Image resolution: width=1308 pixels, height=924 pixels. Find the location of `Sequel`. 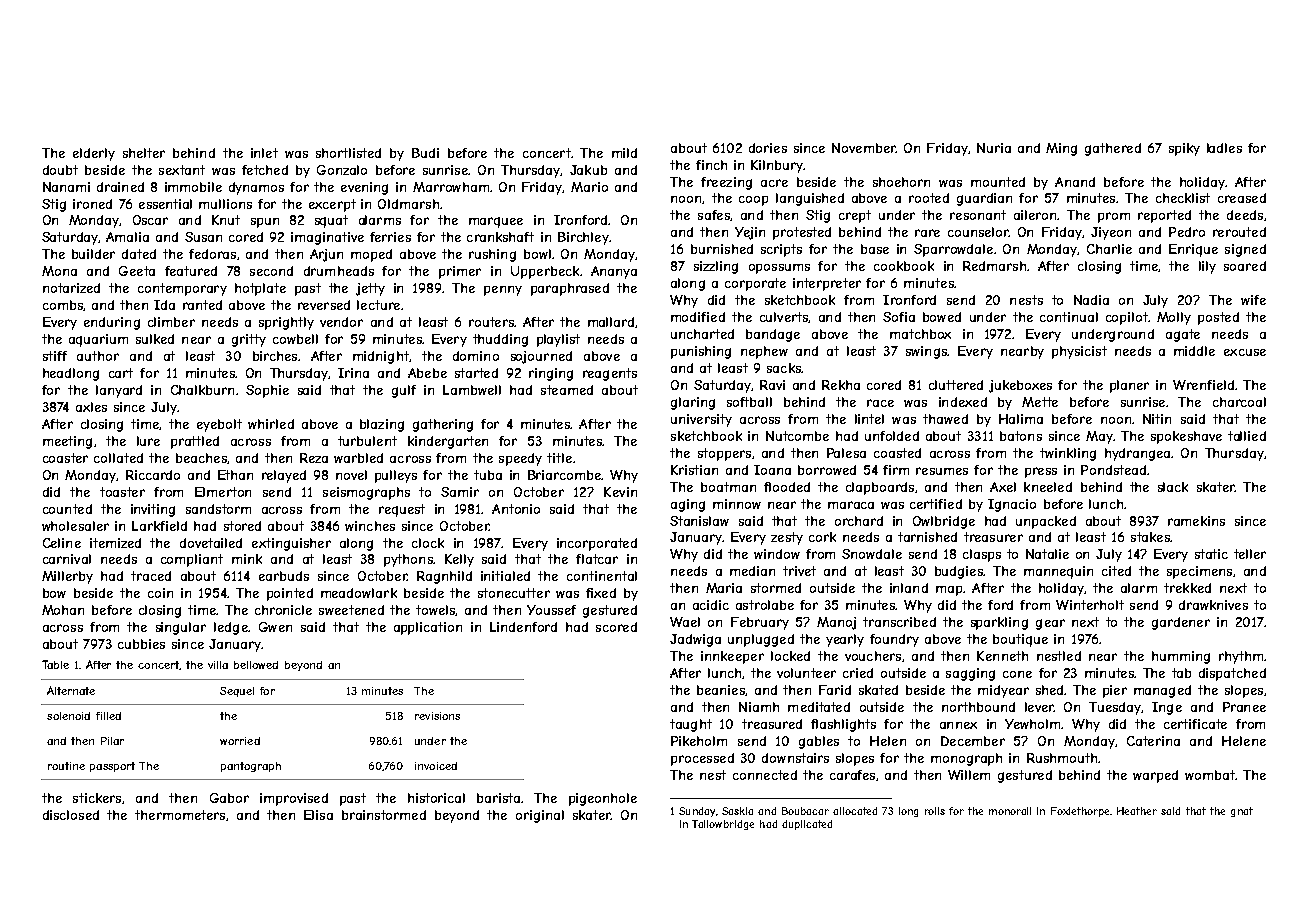

Sequel is located at coordinates (237, 692).
